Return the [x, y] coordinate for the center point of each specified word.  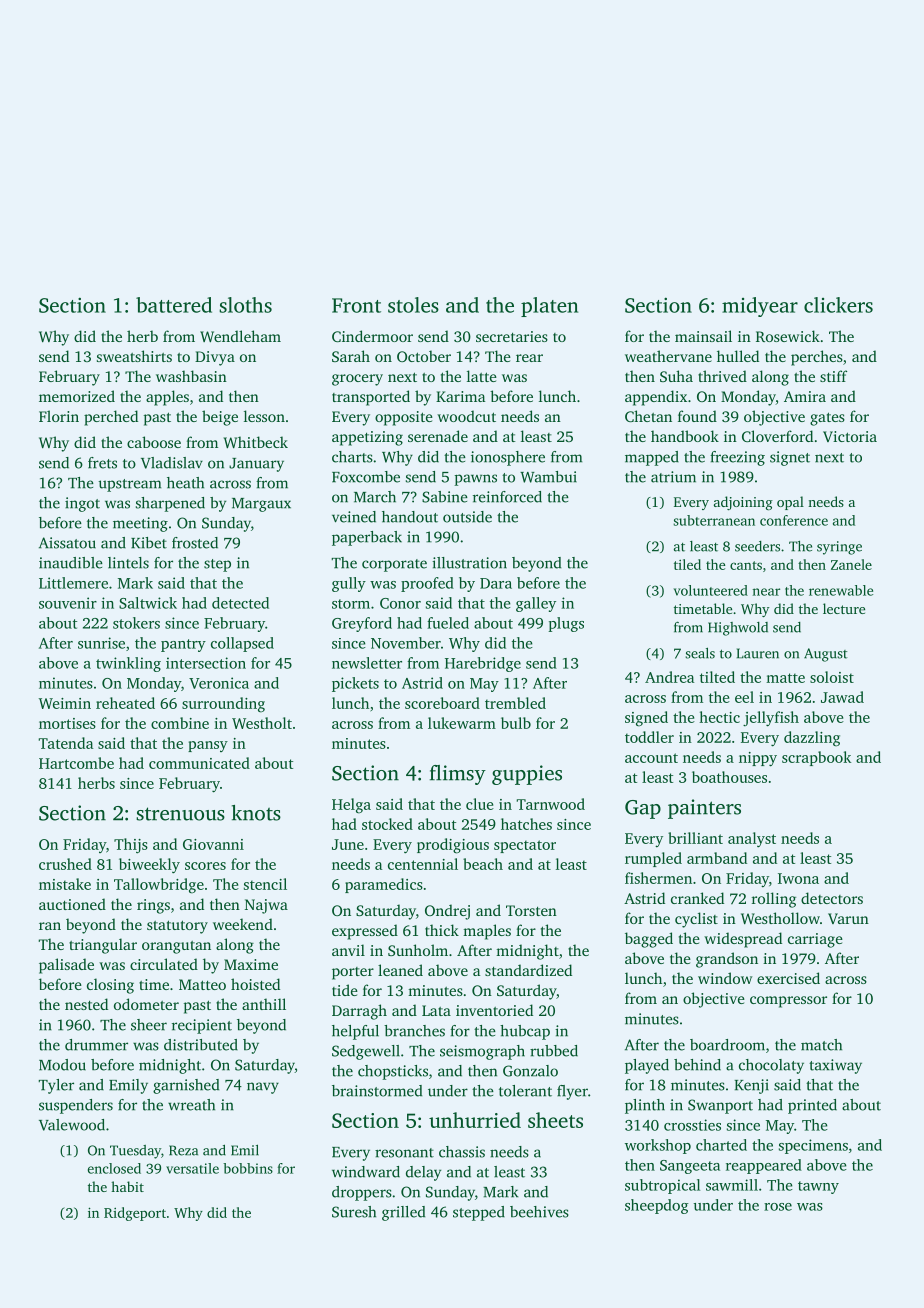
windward [366, 1172]
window [725, 978]
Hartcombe [76, 763]
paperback [367, 538]
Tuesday [135, 1152]
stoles [413, 305]
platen [549, 307]
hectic [719, 717]
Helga [351, 806]
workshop [658, 1146]
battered [174, 305]
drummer [96, 1045]
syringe [839, 548]
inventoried [494, 1010]
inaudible [71, 563]
